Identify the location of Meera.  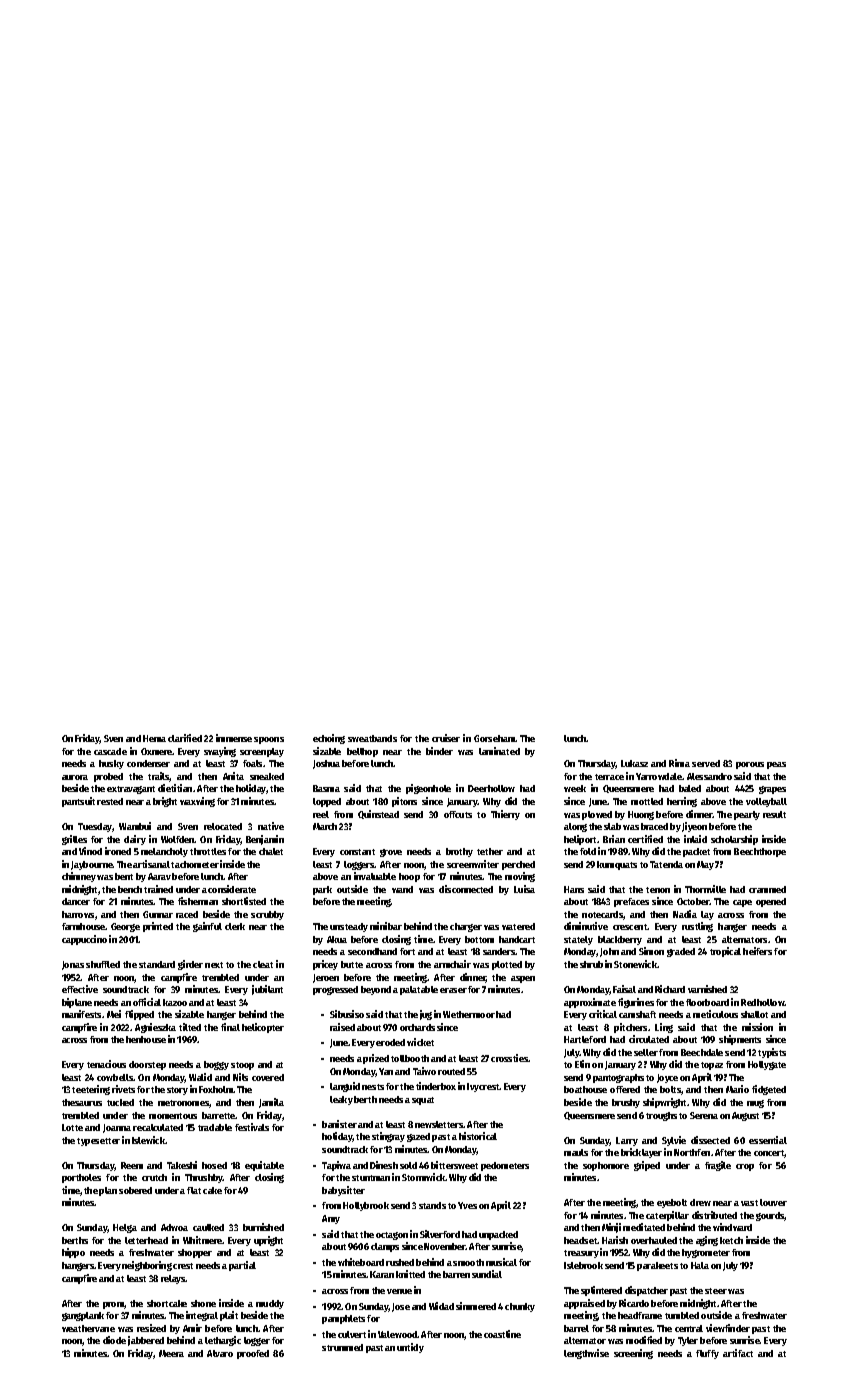
(171, 1353).
